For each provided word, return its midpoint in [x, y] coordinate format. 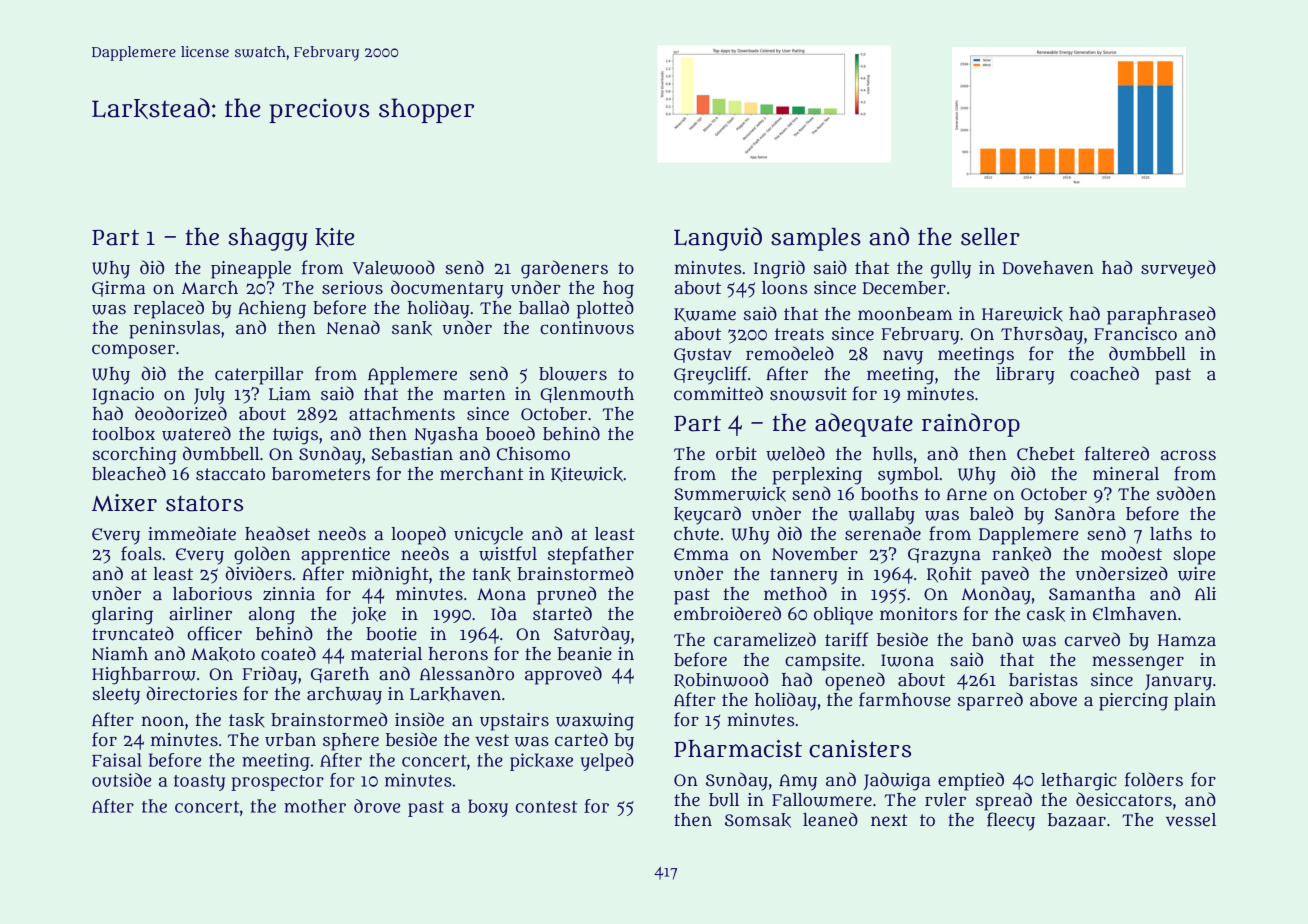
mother [315, 806]
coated [288, 653]
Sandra [1085, 513]
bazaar [1077, 820]
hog [618, 290]
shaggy [268, 239]
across [1188, 455]
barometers [321, 473]
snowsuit [808, 394]
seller [990, 237]
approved [563, 675]
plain [1195, 702]
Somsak [758, 820]
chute [696, 534]
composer [133, 351]
